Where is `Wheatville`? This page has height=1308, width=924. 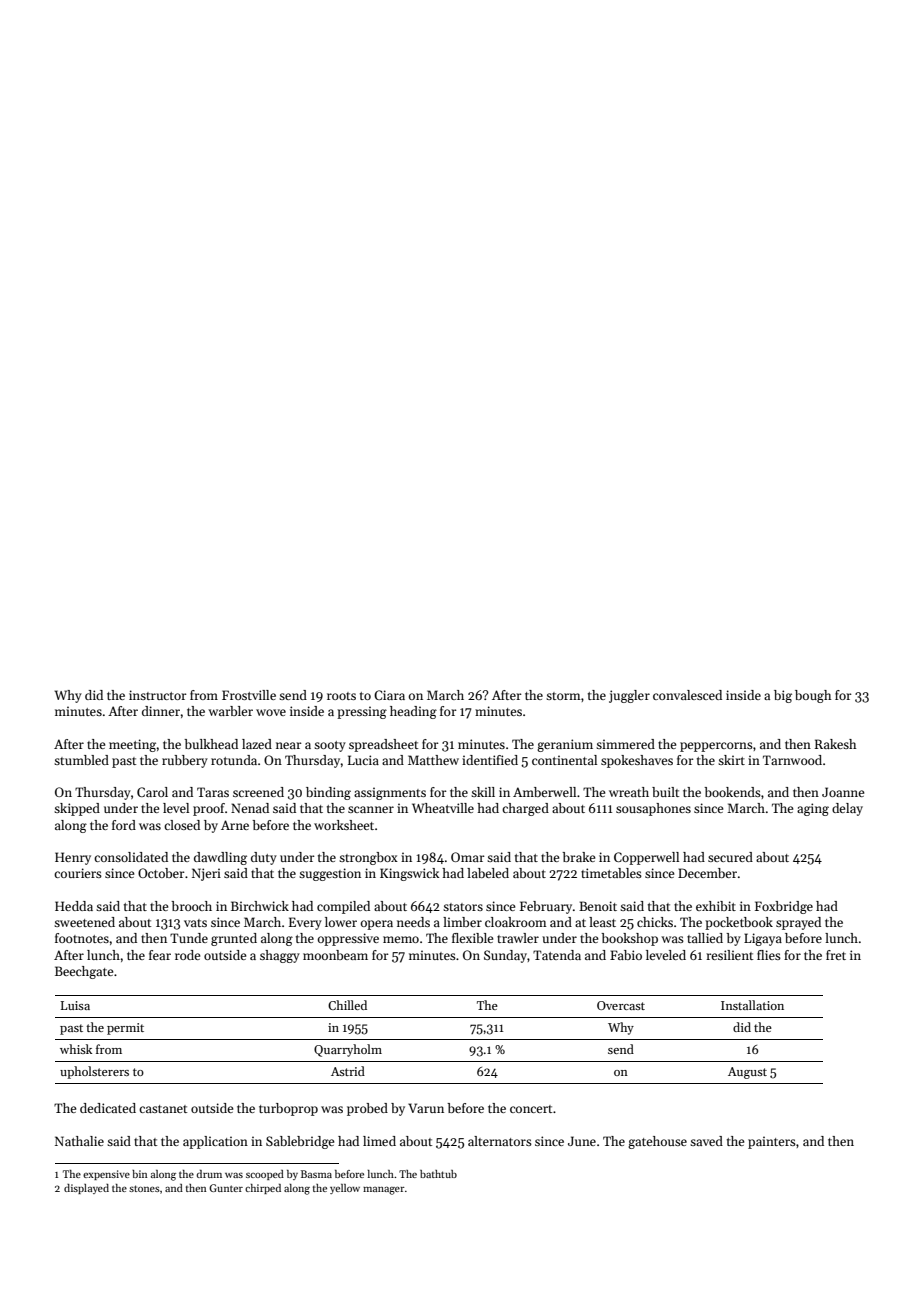
Wheatville is located at coordinates (443, 808).
